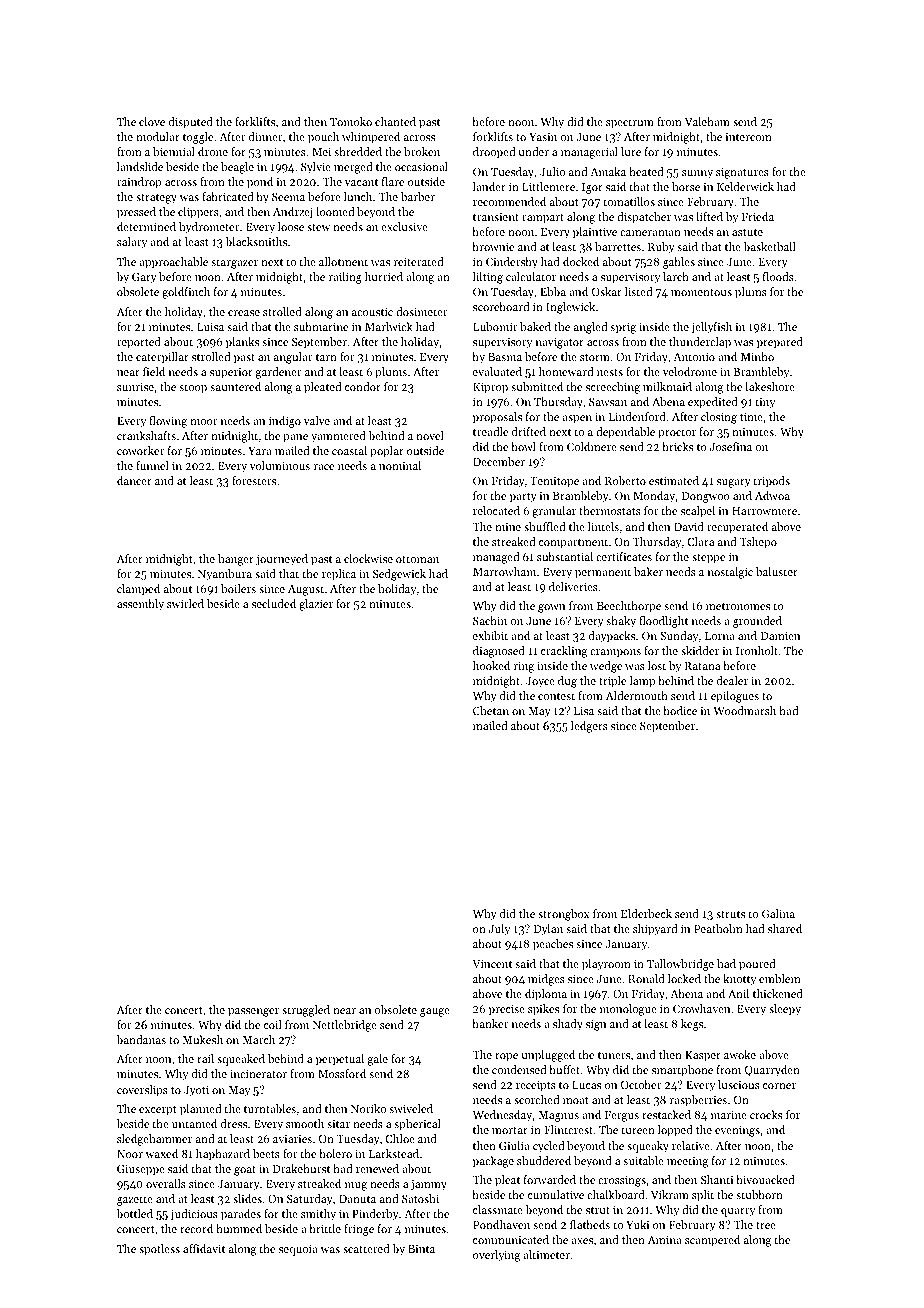 The width and height of the screenshot is (924, 1308). I want to click on flowing, so click(168, 422).
